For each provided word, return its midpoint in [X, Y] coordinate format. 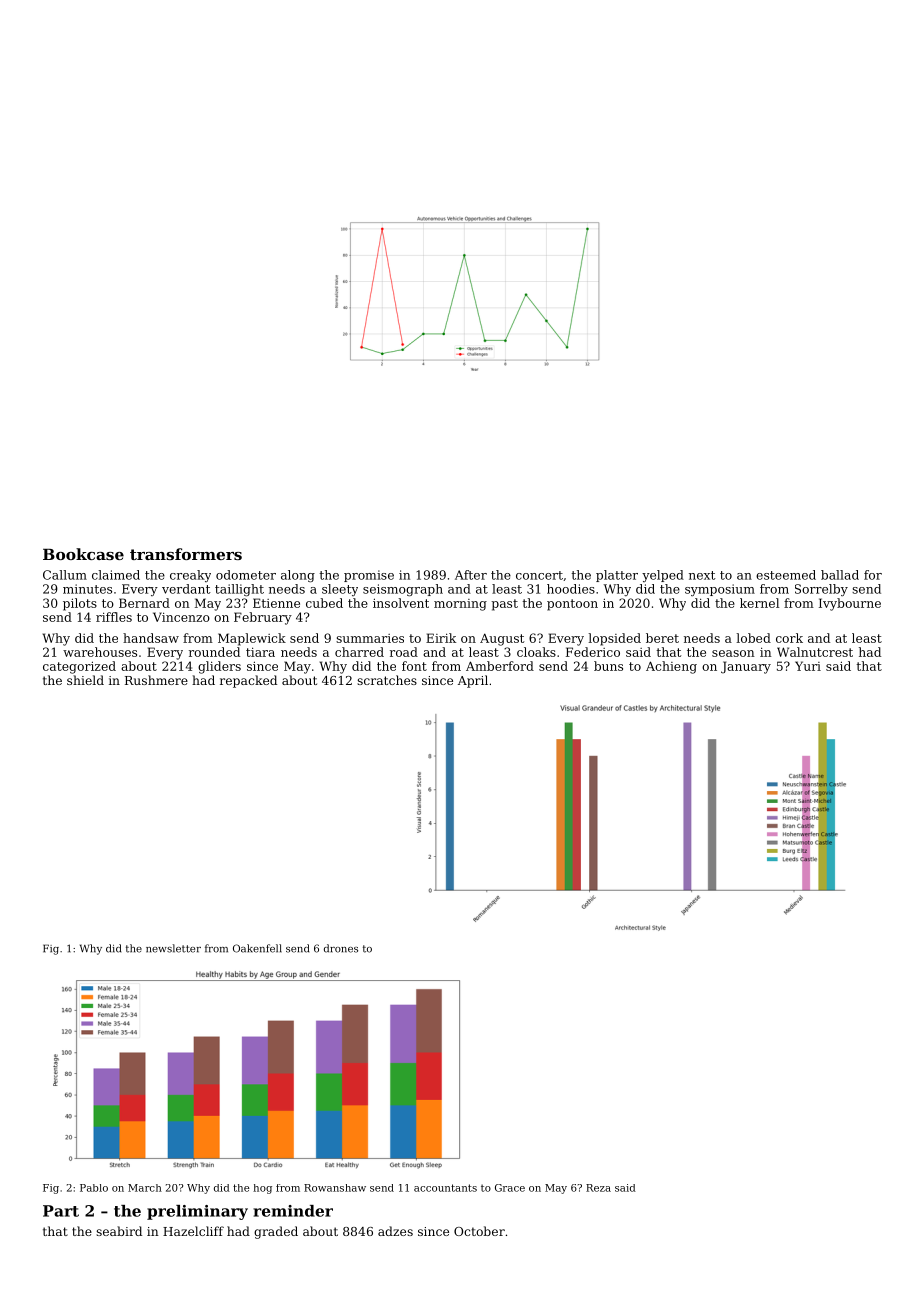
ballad [840, 575]
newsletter [173, 948]
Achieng [671, 667]
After [471, 575]
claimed [116, 575]
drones [341, 948]
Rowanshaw [335, 1188]
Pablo [94, 1188]
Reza [598, 1188]
